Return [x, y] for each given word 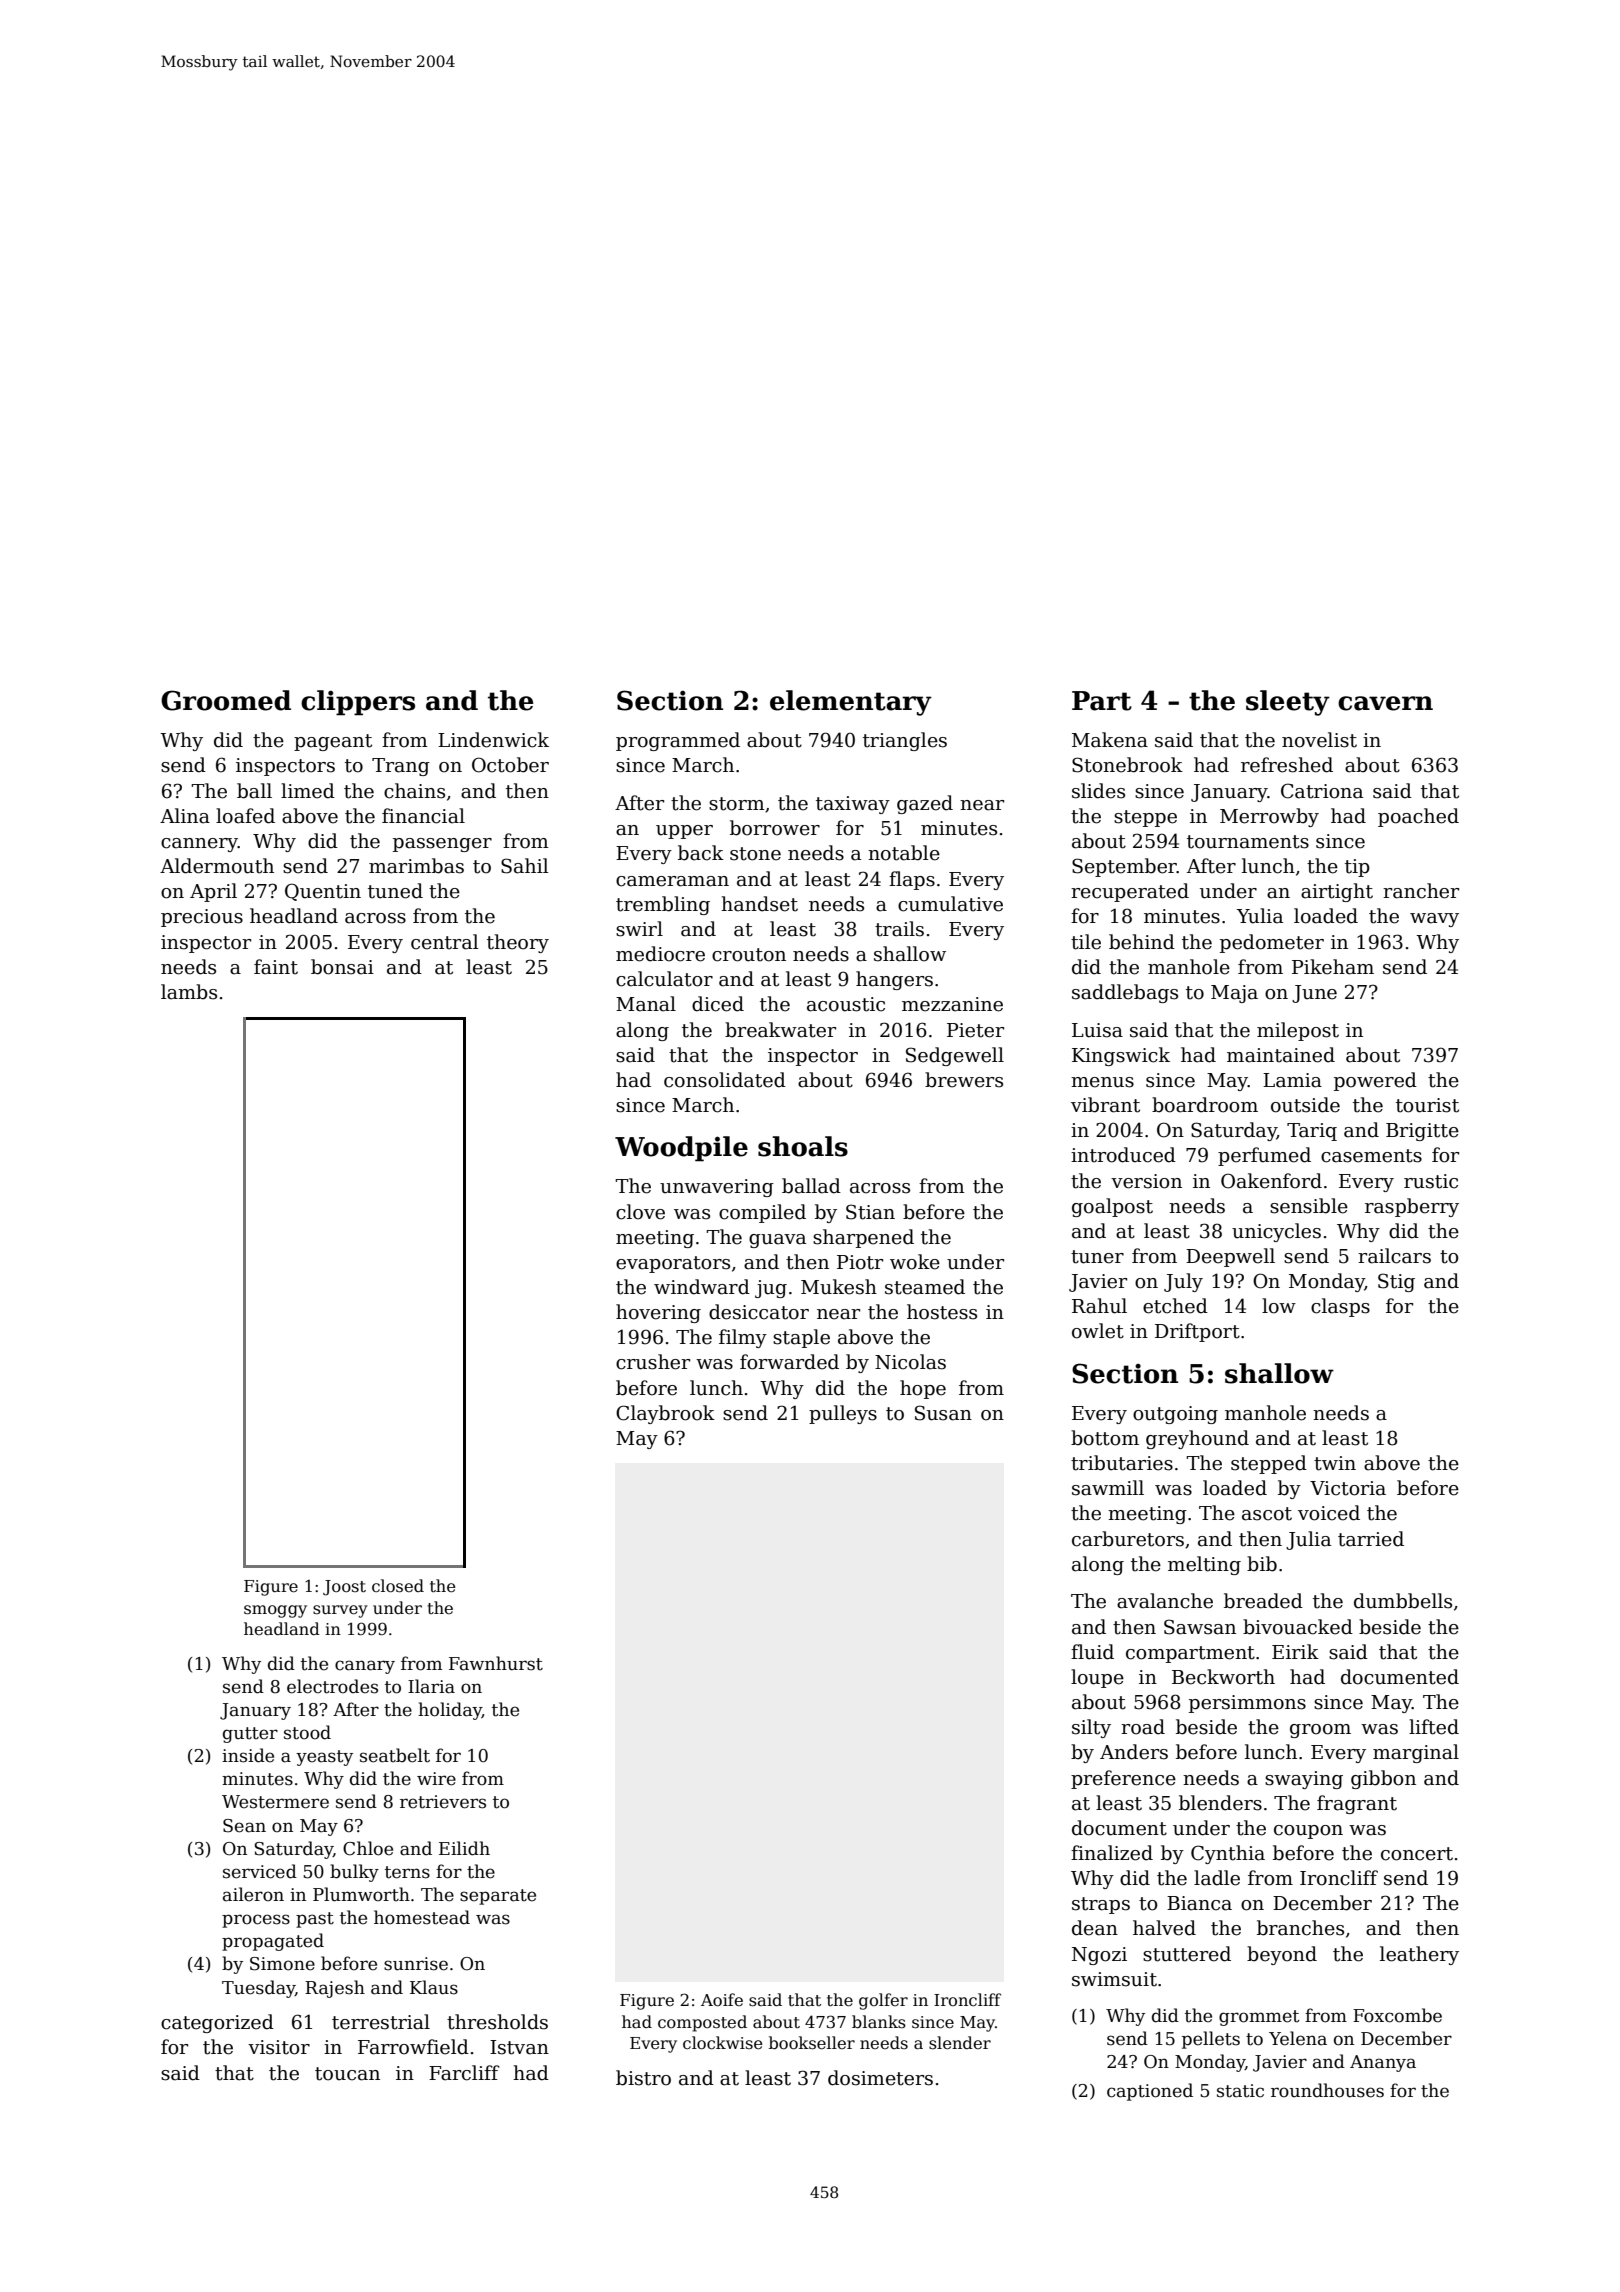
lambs [189, 992]
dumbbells [1403, 1601]
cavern [1385, 703]
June [1314, 994]
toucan [347, 2074]
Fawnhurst [496, 1663]
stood [307, 1732]
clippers [358, 703]
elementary [851, 703]
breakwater [780, 1030]
